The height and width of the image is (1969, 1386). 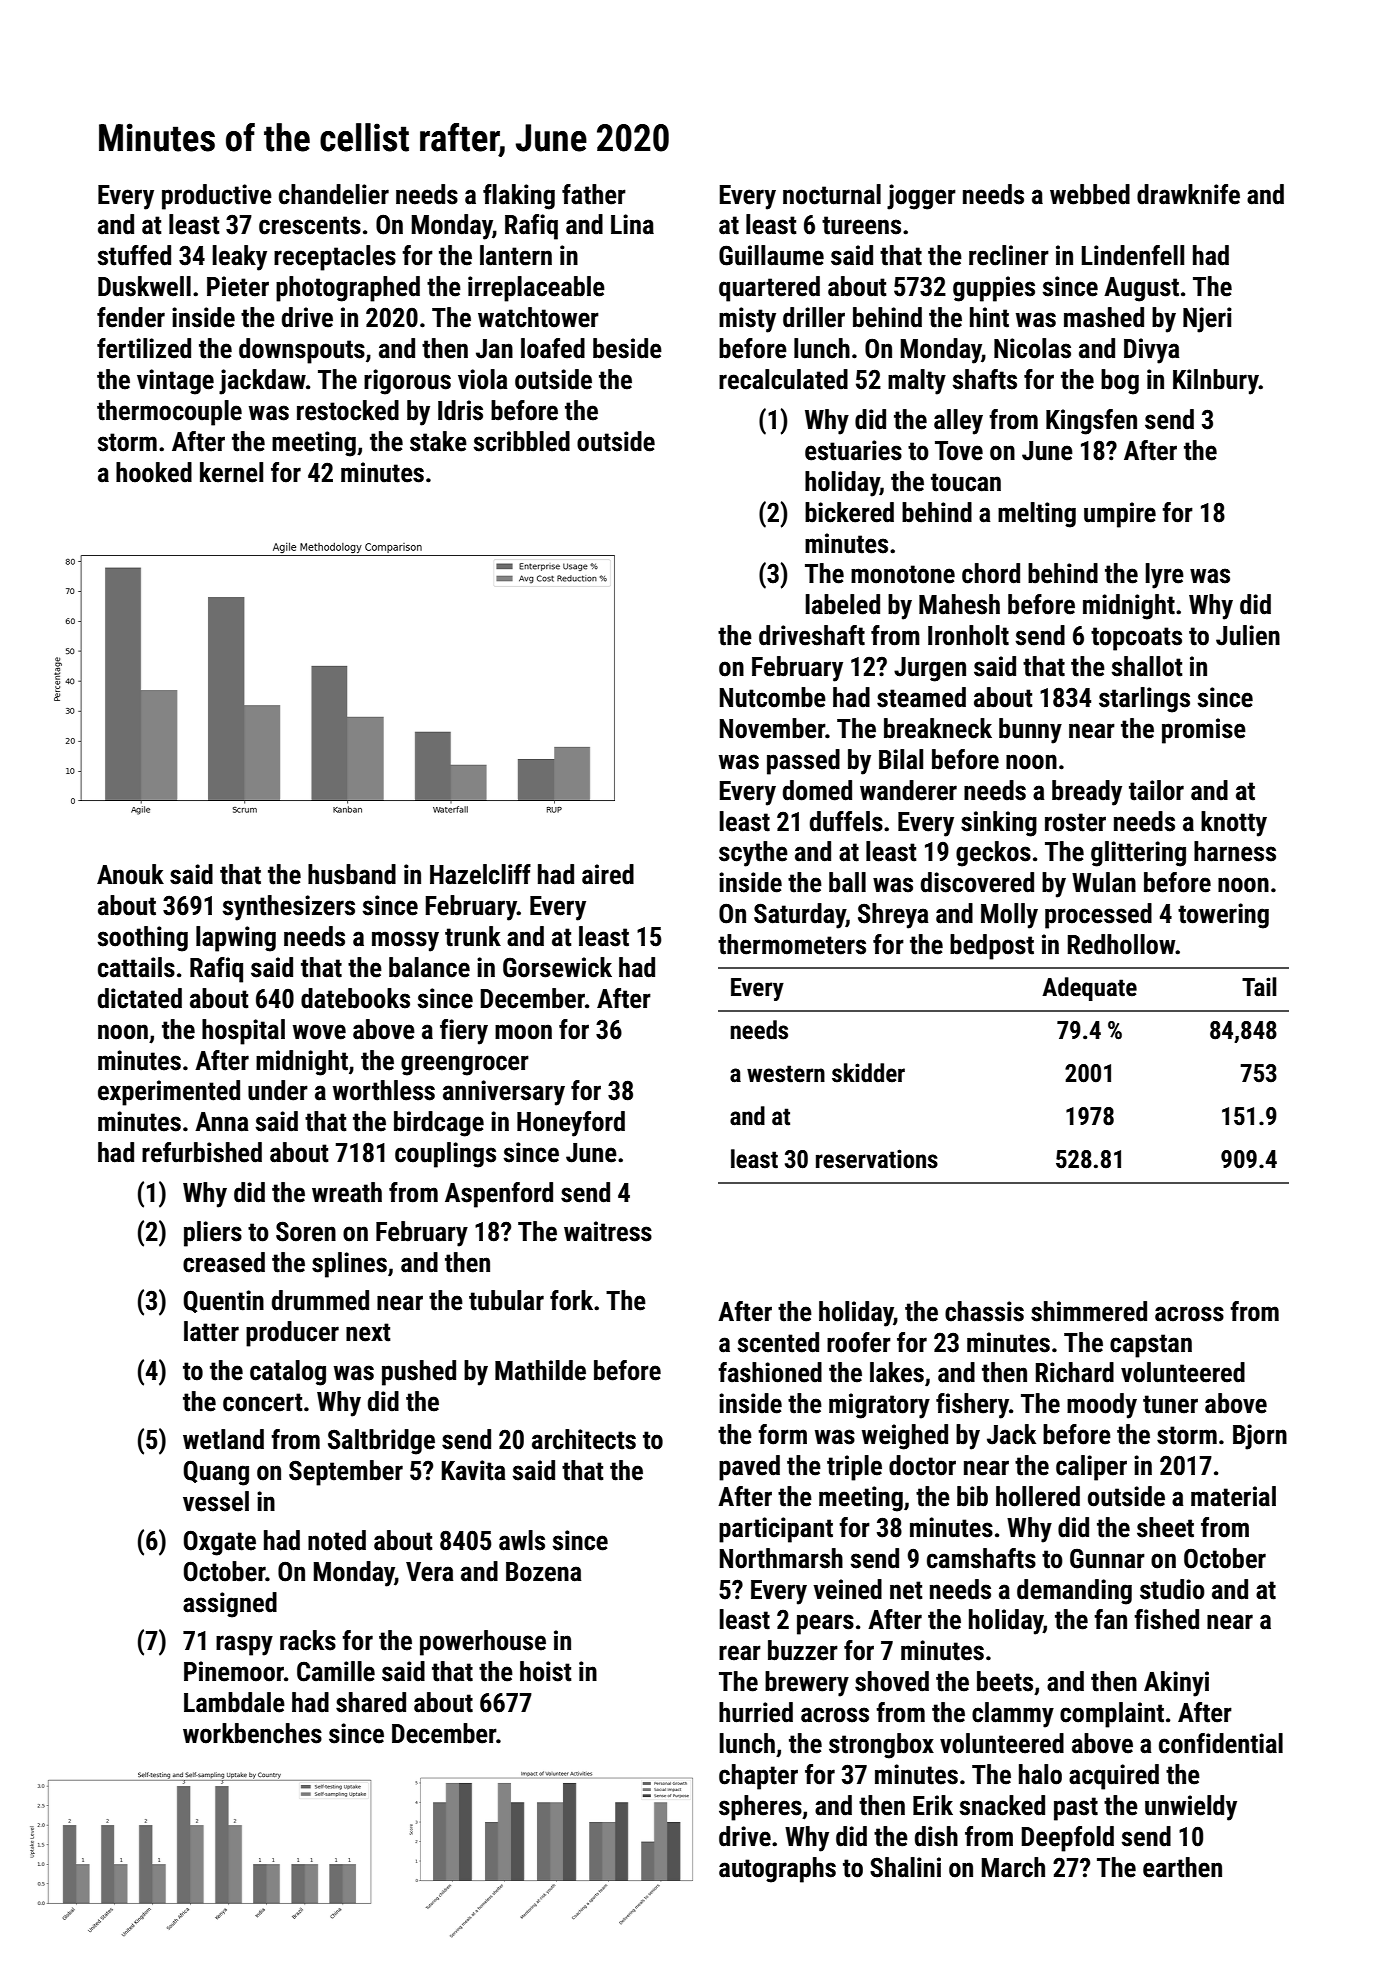 I want to click on towering, so click(x=1223, y=916).
